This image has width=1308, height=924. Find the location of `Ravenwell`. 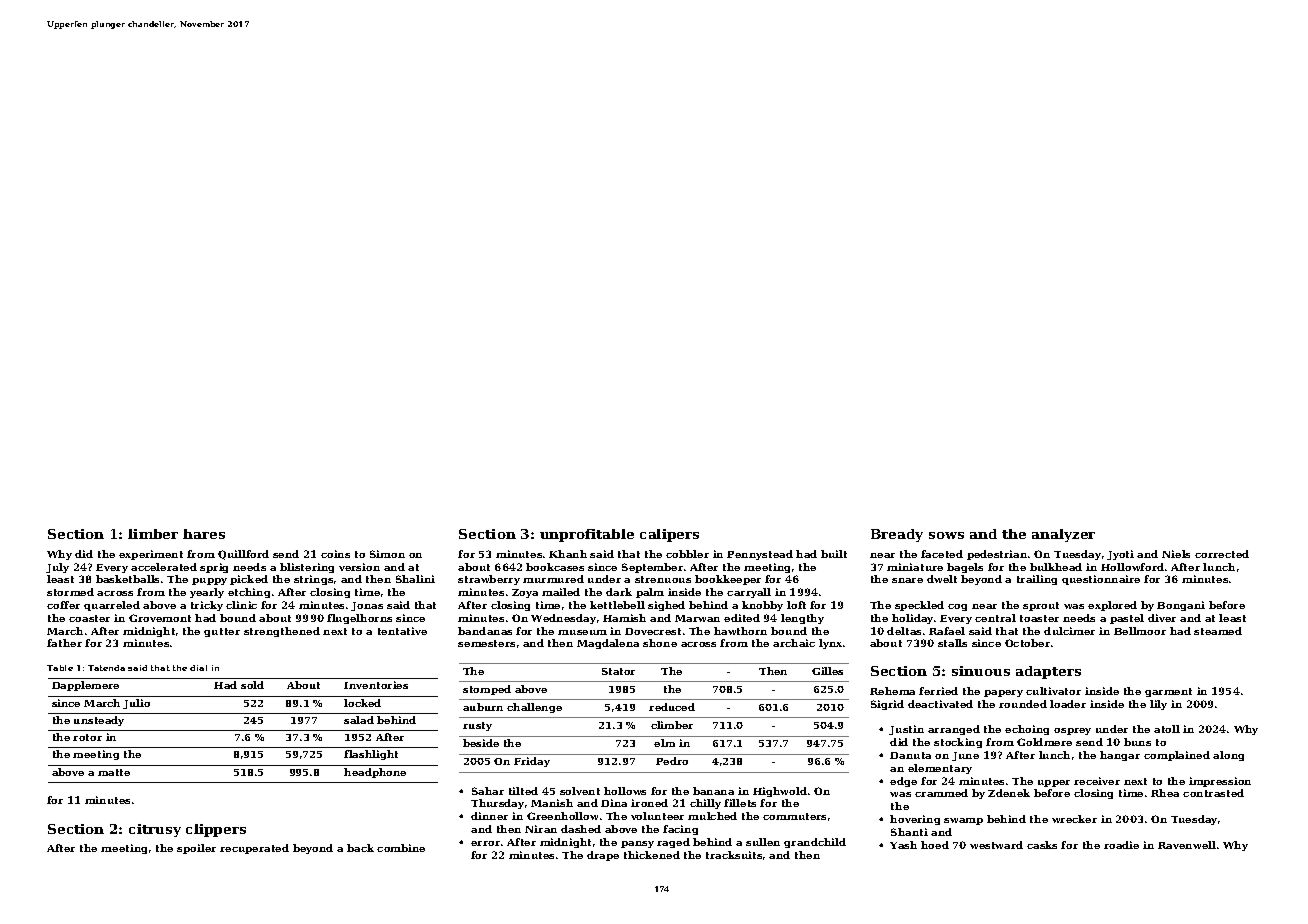

Ravenwell is located at coordinates (1187, 845).
